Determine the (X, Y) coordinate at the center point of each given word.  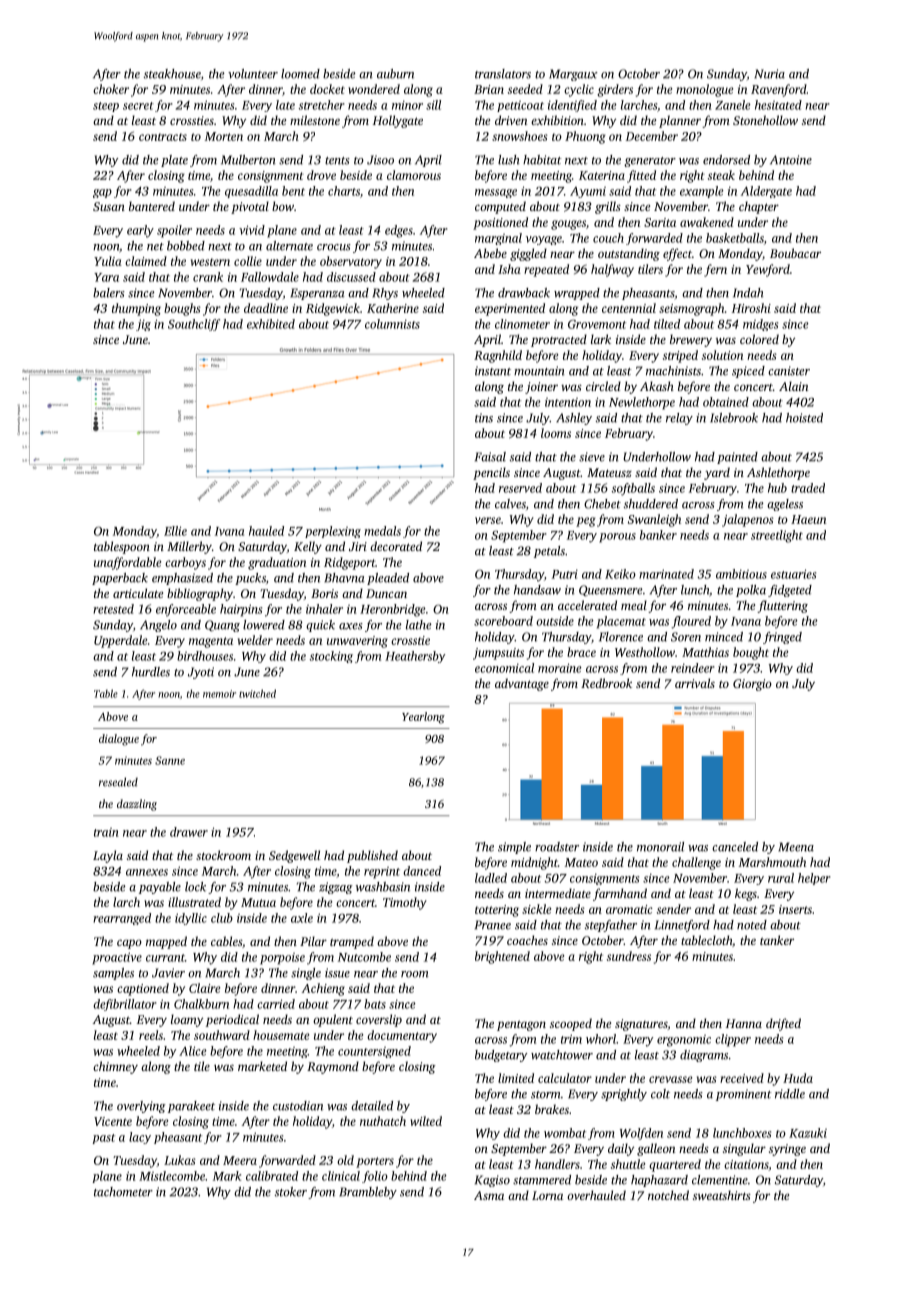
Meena (796, 847)
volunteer (253, 74)
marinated (666, 574)
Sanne (170, 760)
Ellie (175, 531)
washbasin (383, 887)
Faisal (490, 457)
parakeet (191, 1107)
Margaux (573, 75)
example (702, 192)
